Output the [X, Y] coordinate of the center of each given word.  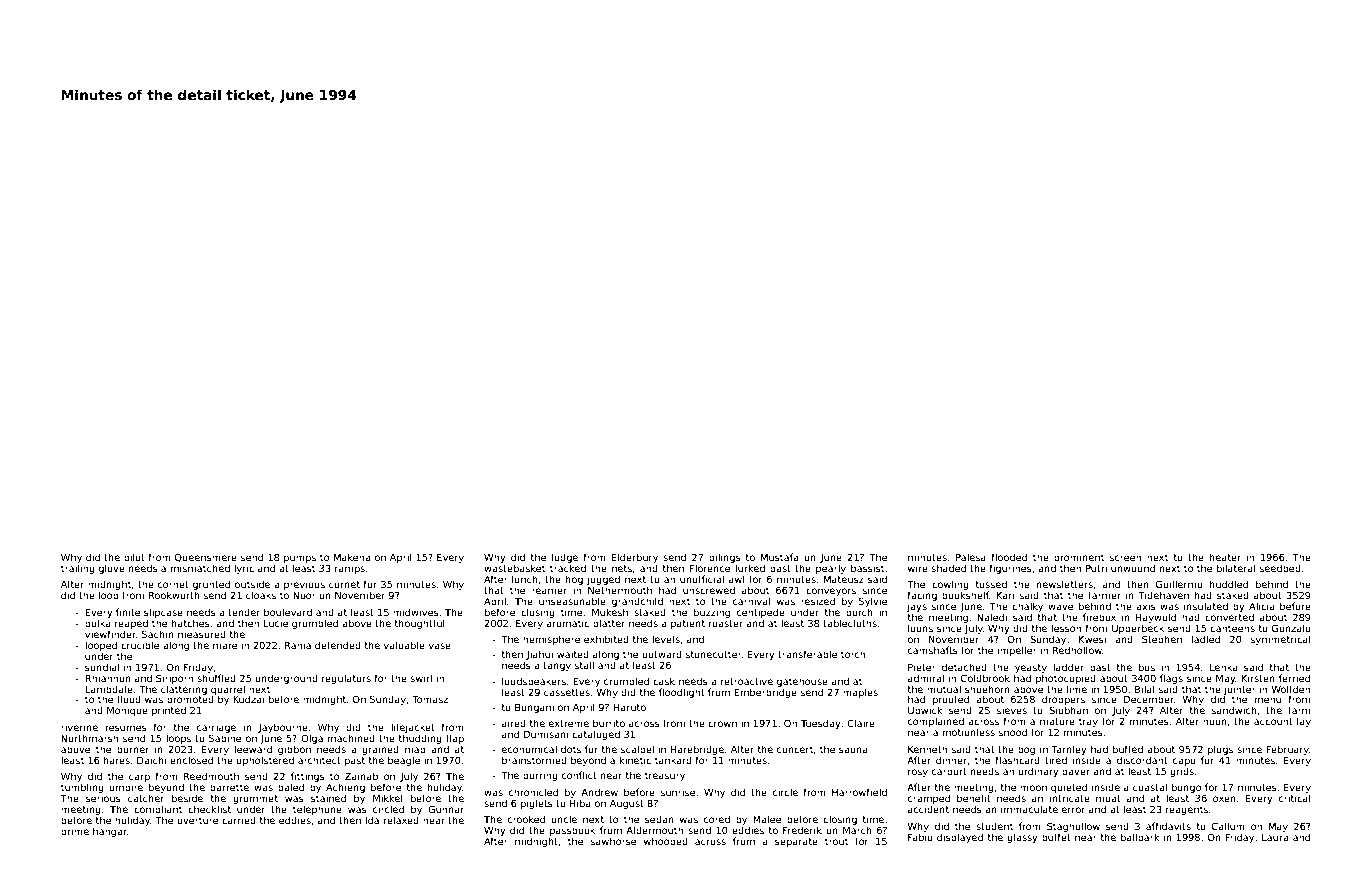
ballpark [1140, 838]
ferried [1294, 678]
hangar [110, 832]
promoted [190, 700]
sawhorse [613, 841]
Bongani [534, 708]
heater [1225, 557]
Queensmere [206, 557]
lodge [565, 558]
